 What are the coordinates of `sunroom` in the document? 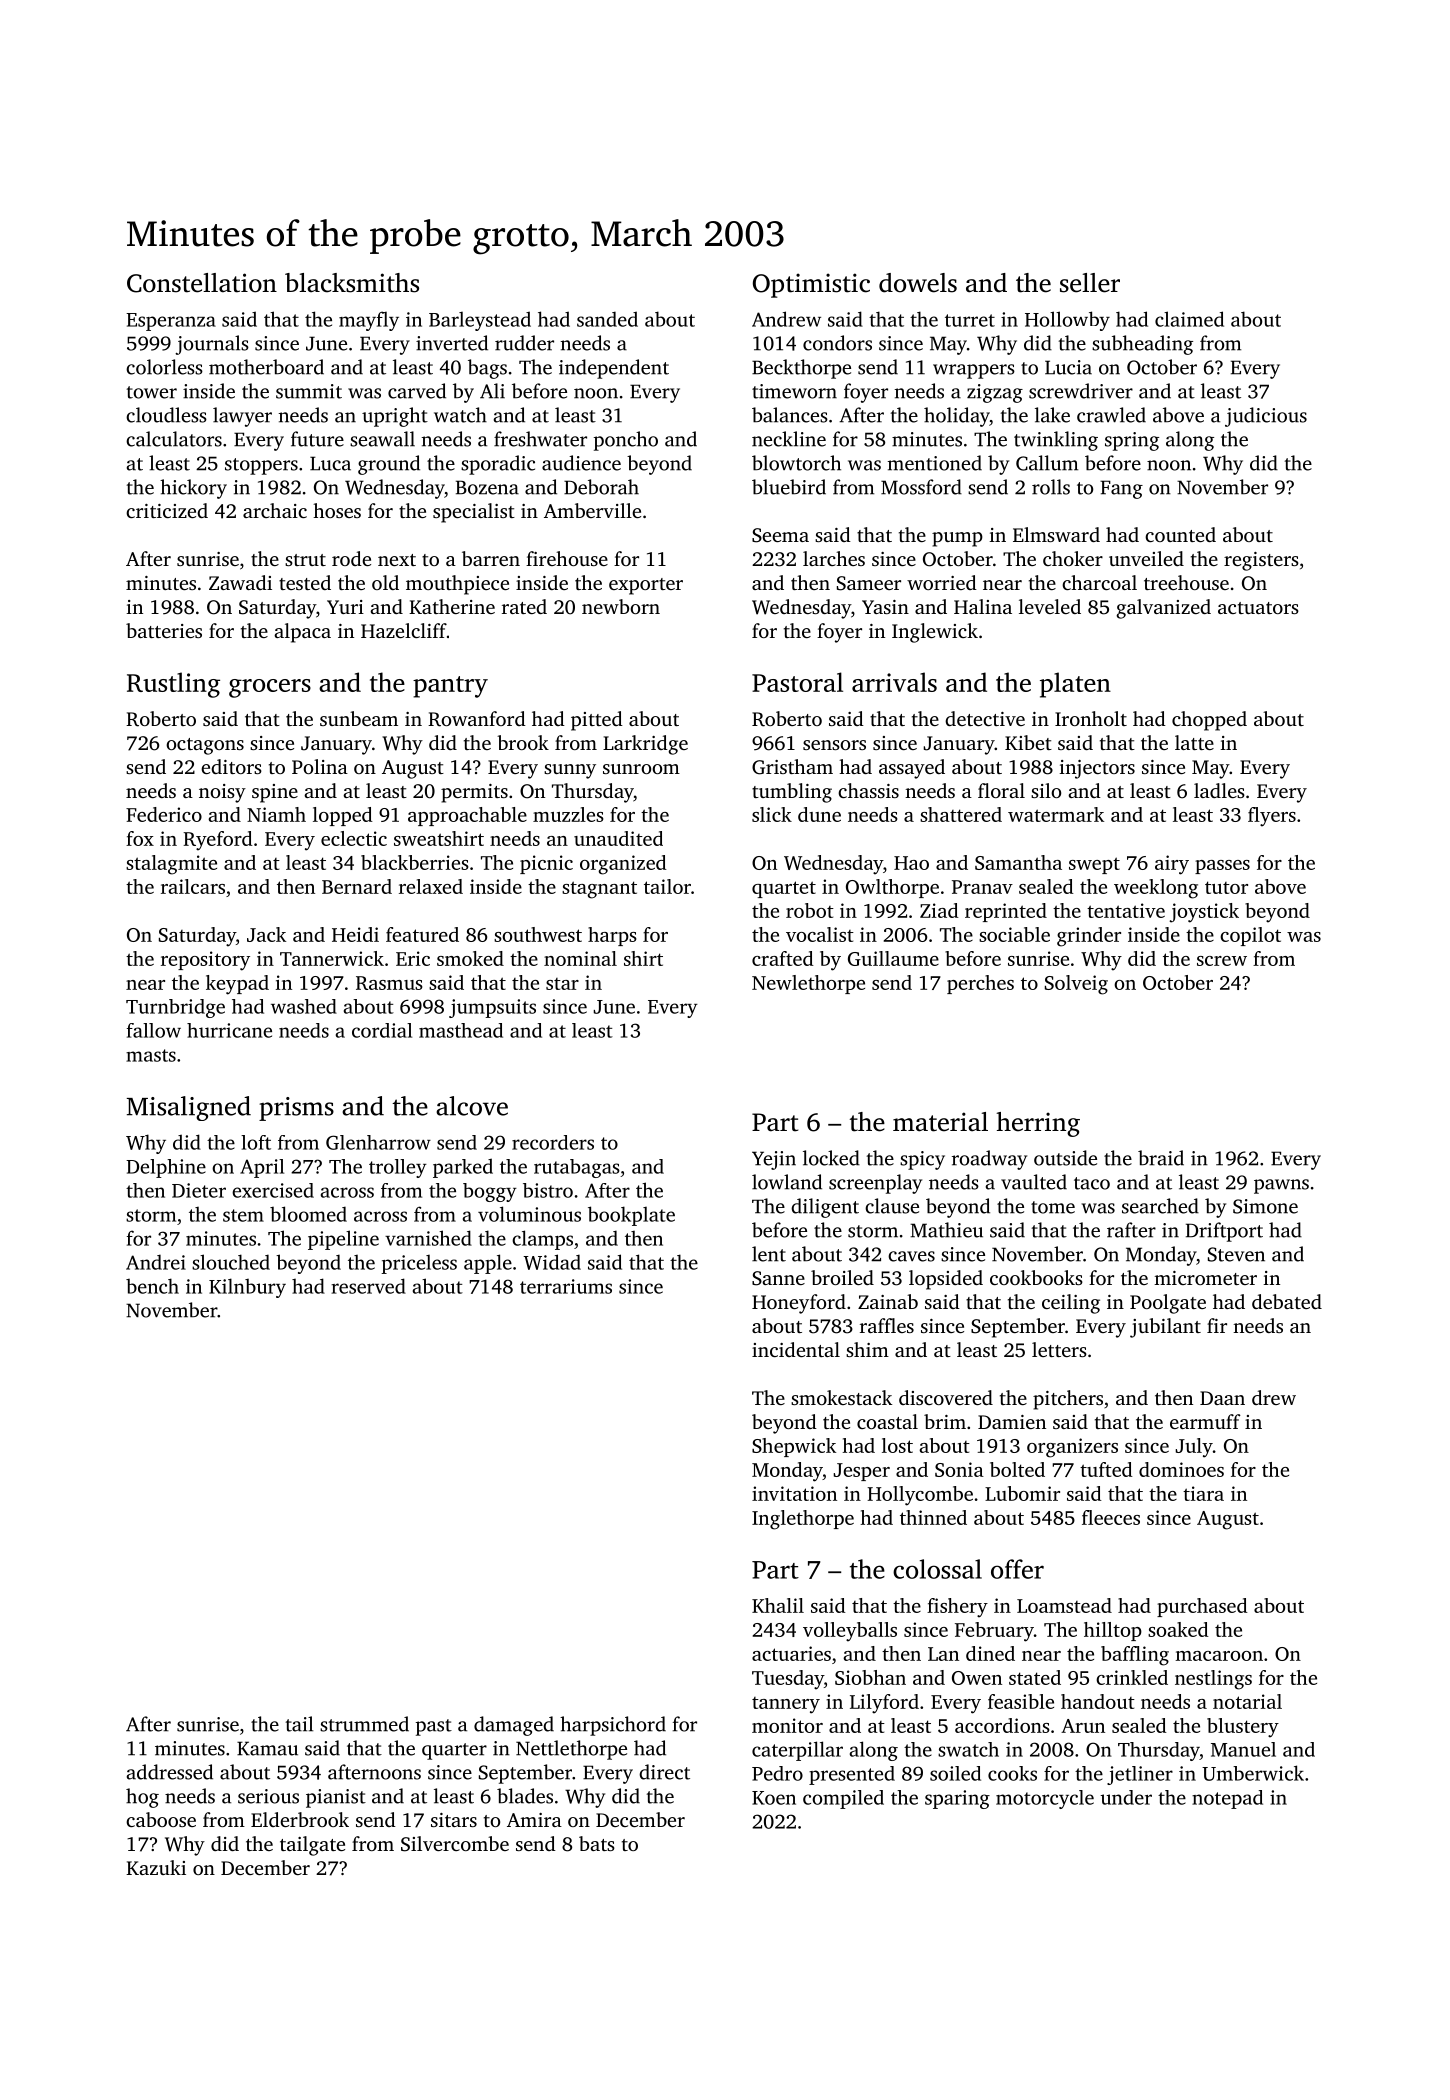 It's located at (641, 769).
